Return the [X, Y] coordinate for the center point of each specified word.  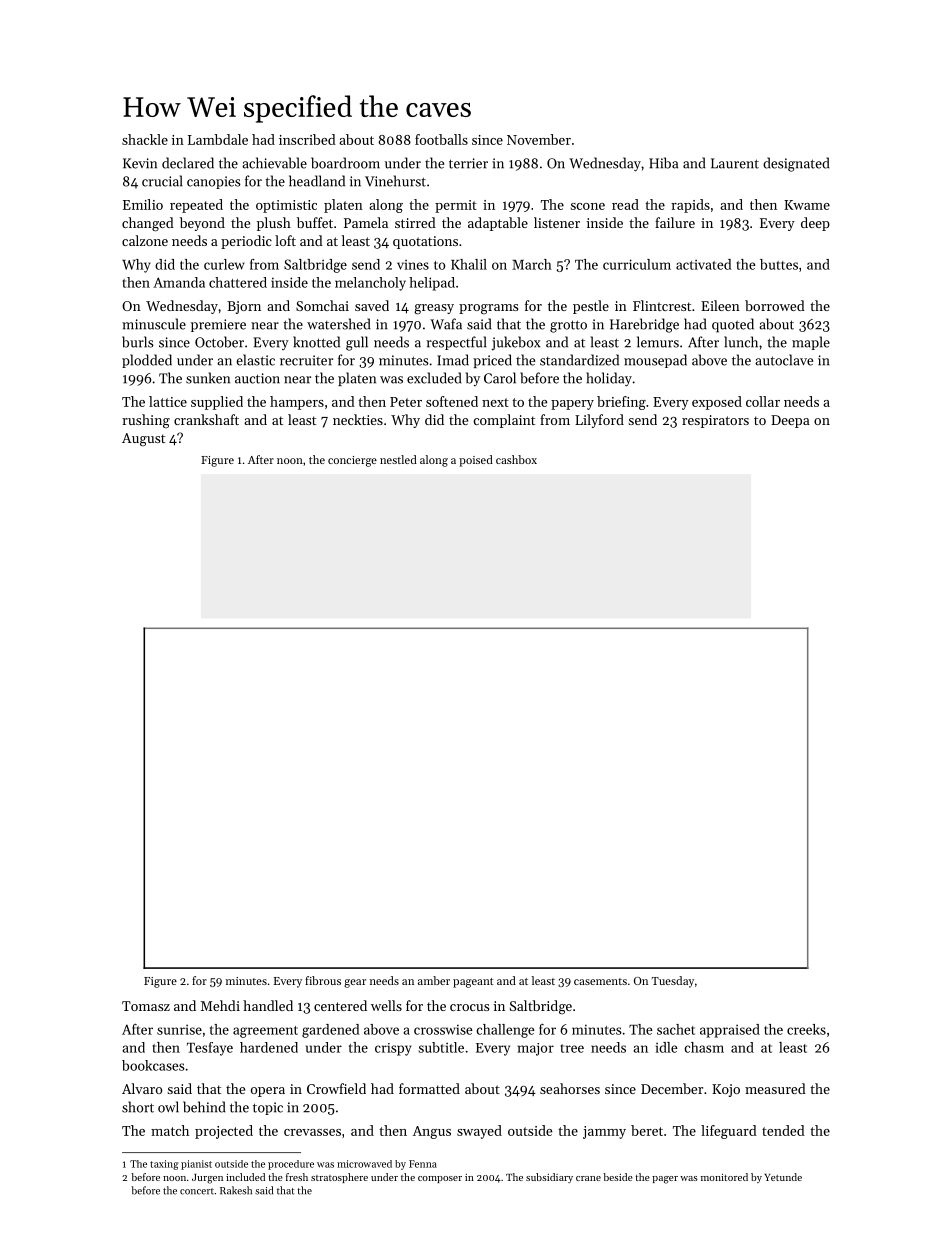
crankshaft [206, 419]
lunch [741, 342]
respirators [715, 421]
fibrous [323, 980]
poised [476, 461]
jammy [604, 1132]
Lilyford [599, 421]
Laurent [735, 163]
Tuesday [673, 982]
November [539, 139]
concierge [352, 461]
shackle [145, 139]
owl [168, 1107]
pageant [473, 983]
